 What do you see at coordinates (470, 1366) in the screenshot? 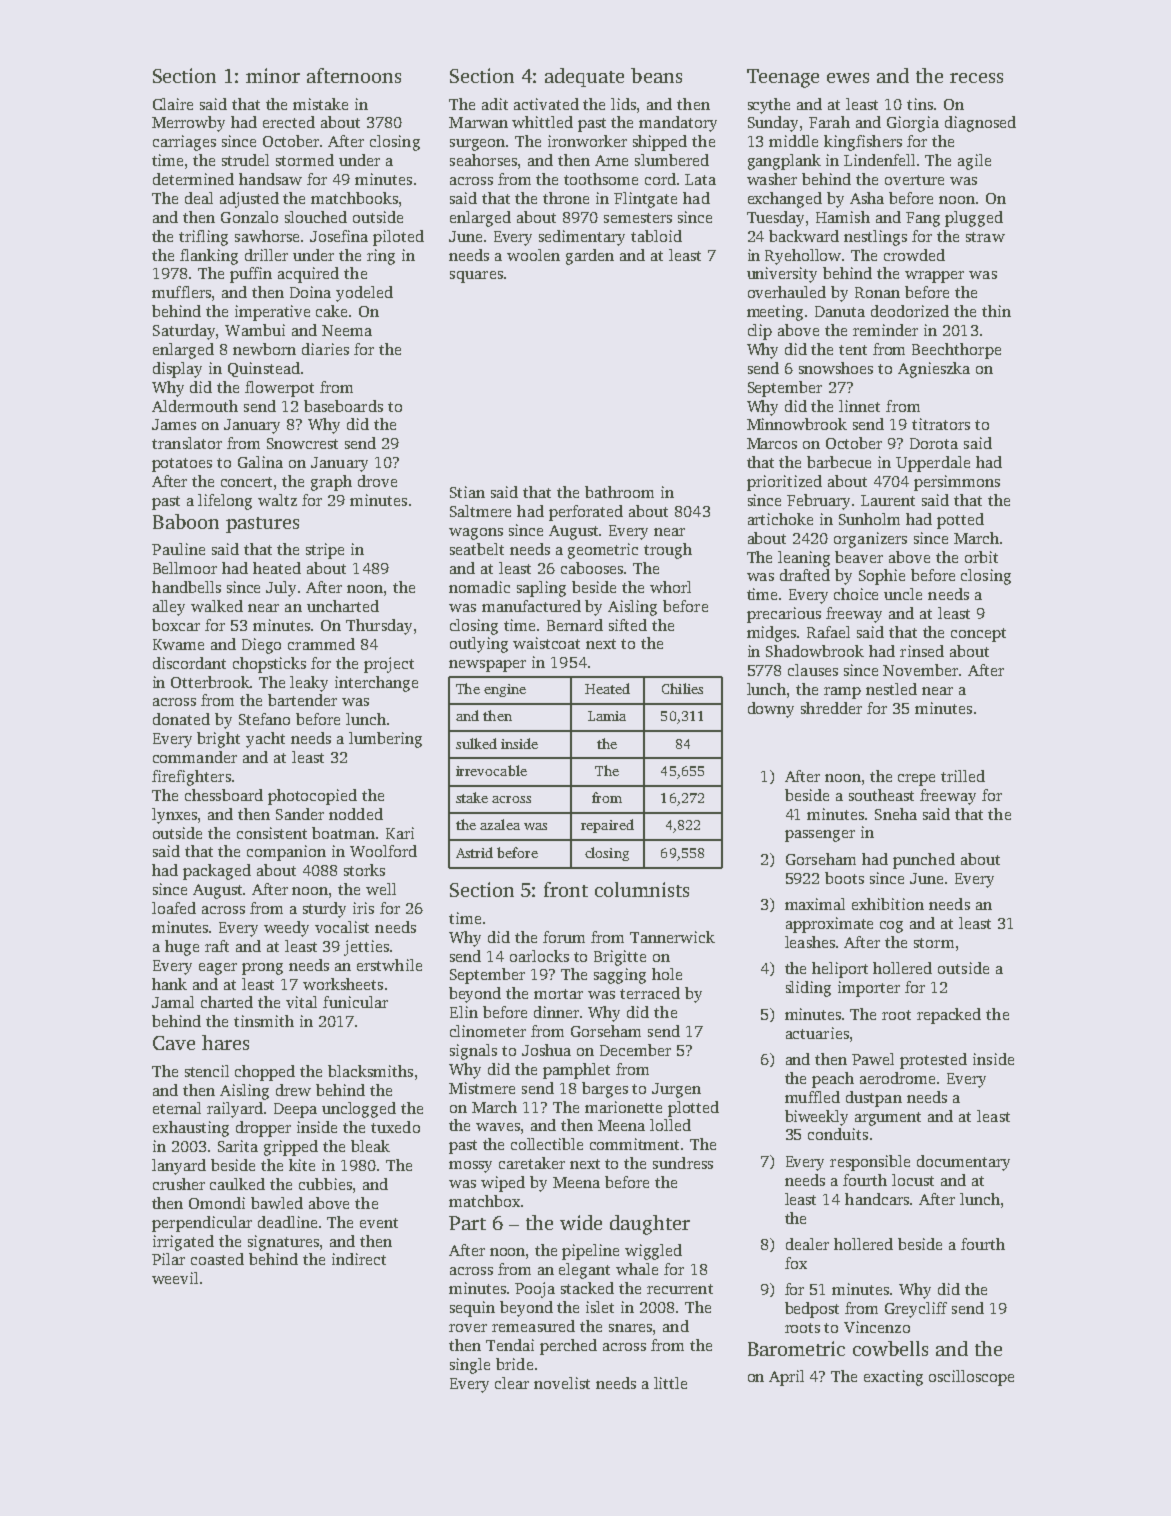
I see `single` at bounding box center [470, 1366].
